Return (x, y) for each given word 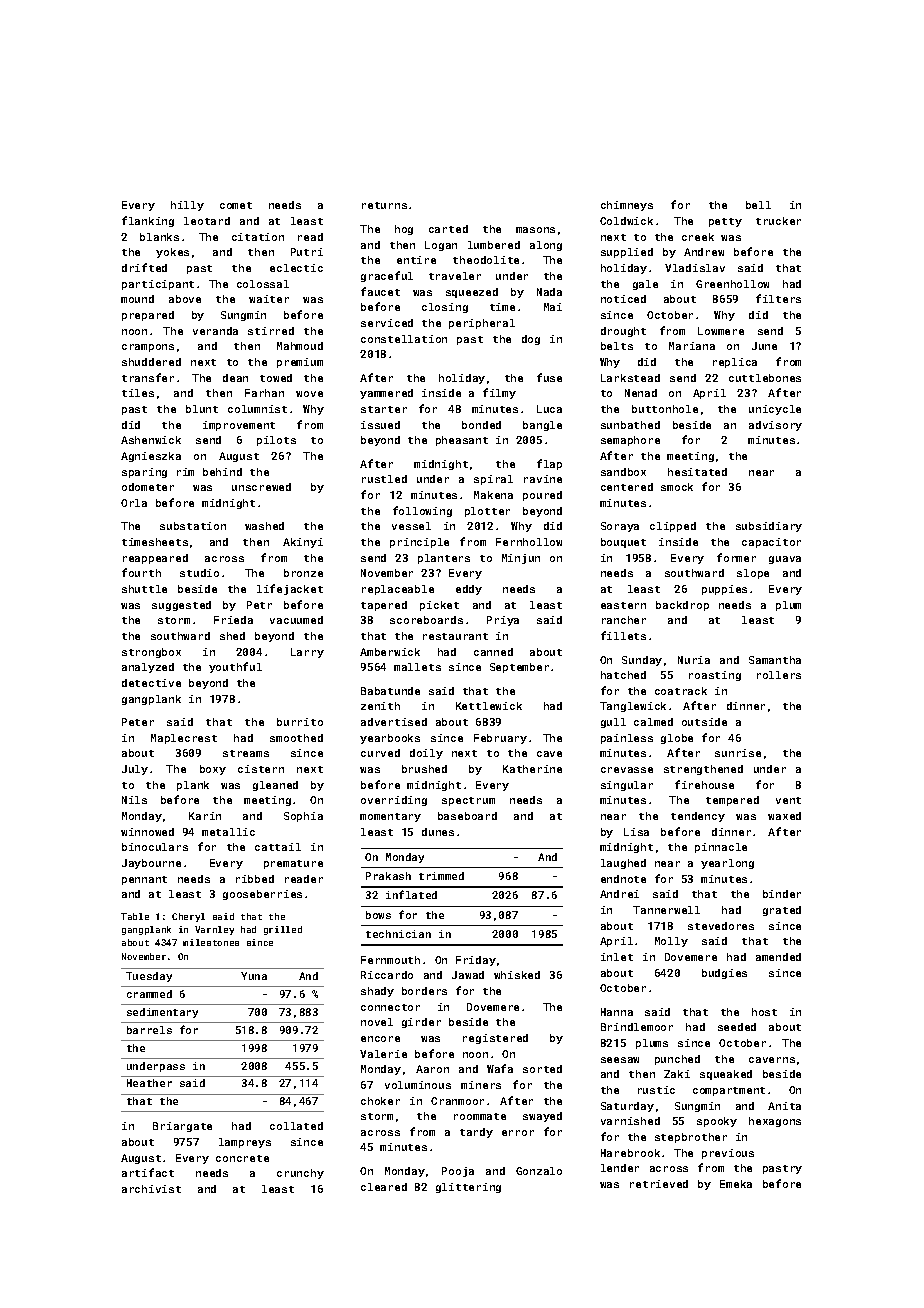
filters (778, 298)
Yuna (254, 976)
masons (535, 230)
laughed (623, 864)
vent (788, 800)
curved (380, 753)
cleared (384, 1187)
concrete (242, 1158)
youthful (235, 667)
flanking (148, 221)
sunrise (738, 753)
